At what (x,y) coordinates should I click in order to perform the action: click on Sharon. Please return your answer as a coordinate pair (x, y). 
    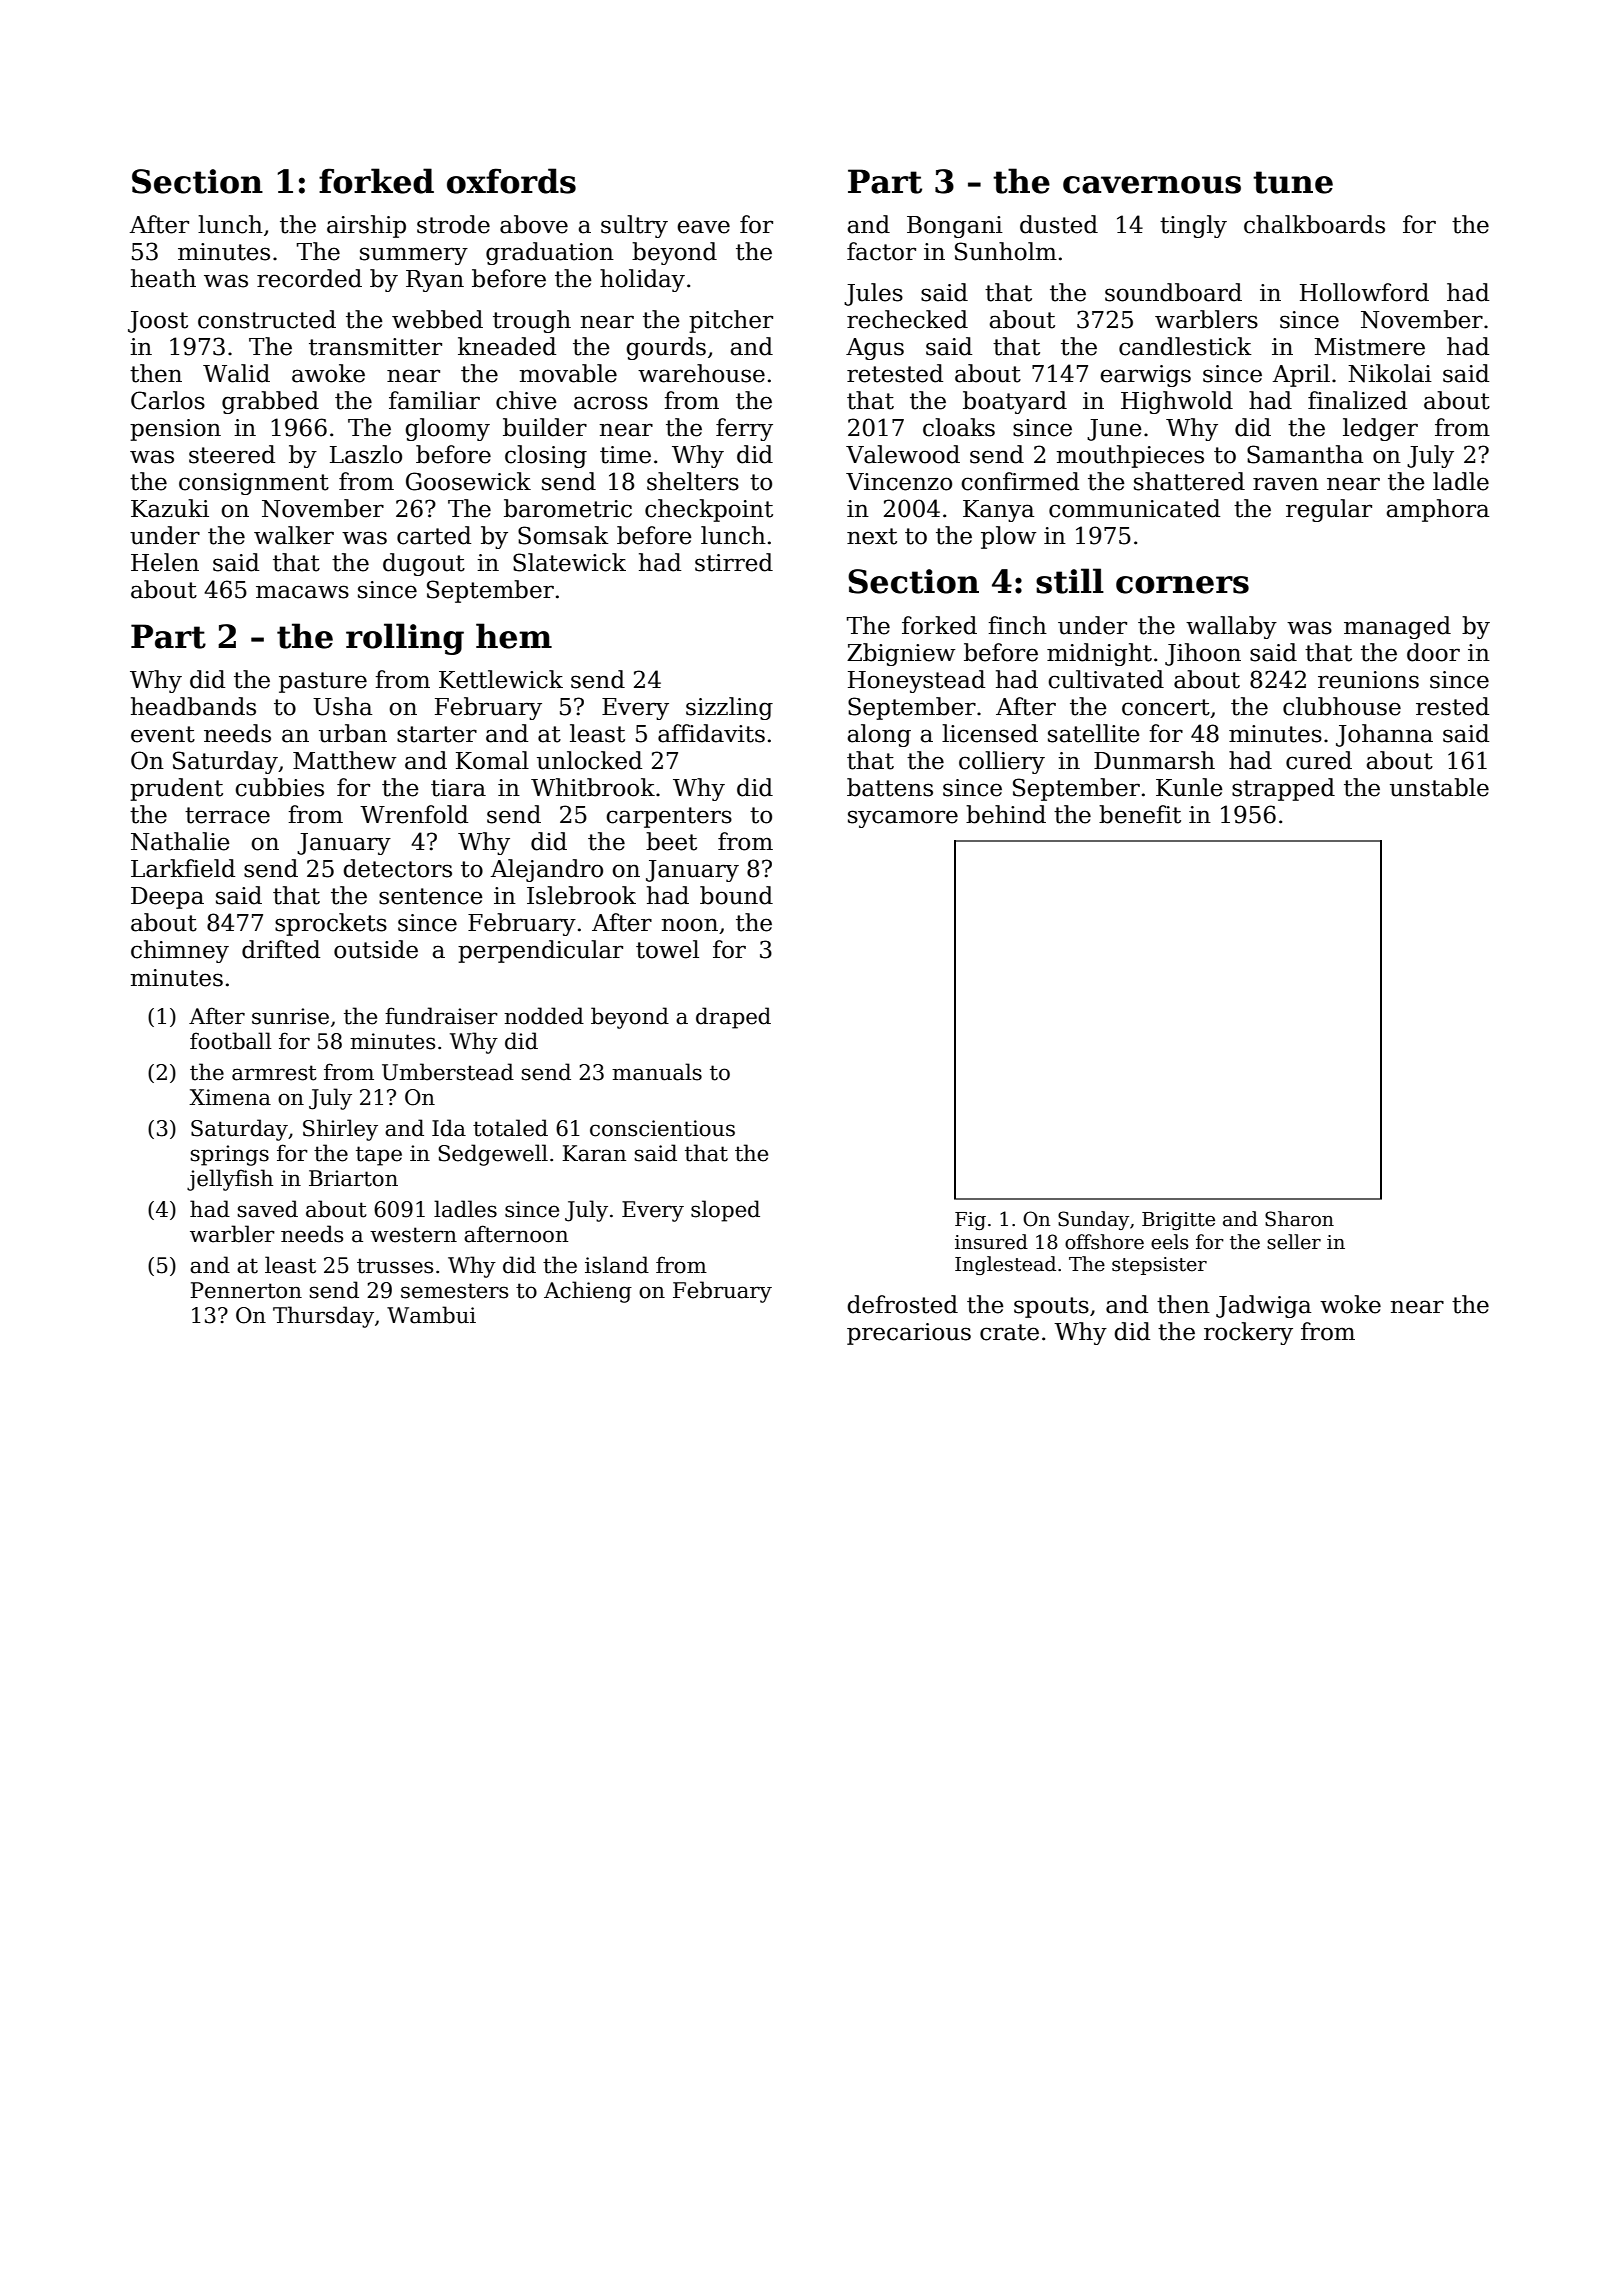
    Looking at the image, I should click on (1299, 1219).
